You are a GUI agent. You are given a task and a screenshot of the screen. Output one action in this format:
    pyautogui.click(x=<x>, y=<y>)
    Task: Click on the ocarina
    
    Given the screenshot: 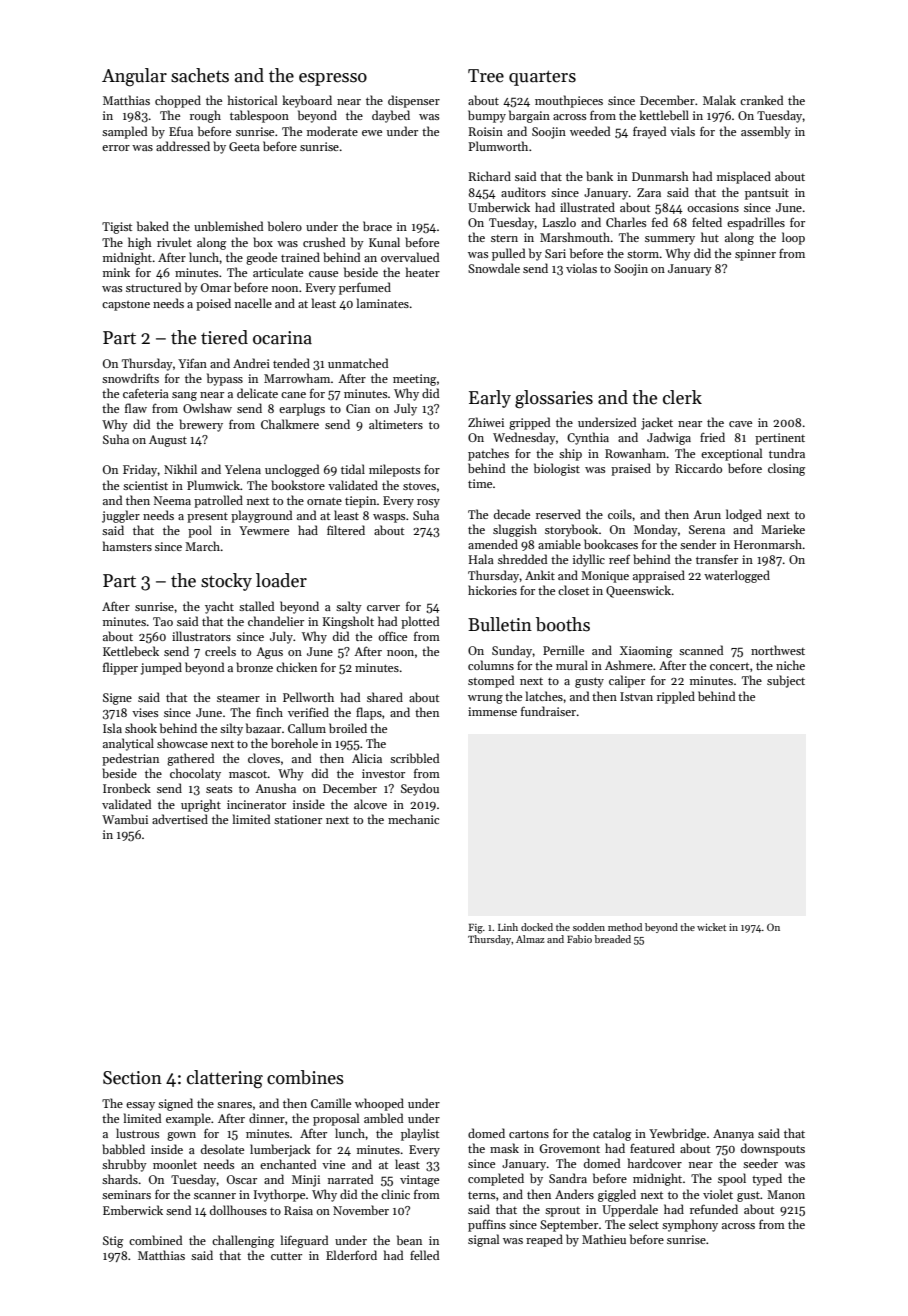 What is the action you would take?
    pyautogui.click(x=282, y=338)
